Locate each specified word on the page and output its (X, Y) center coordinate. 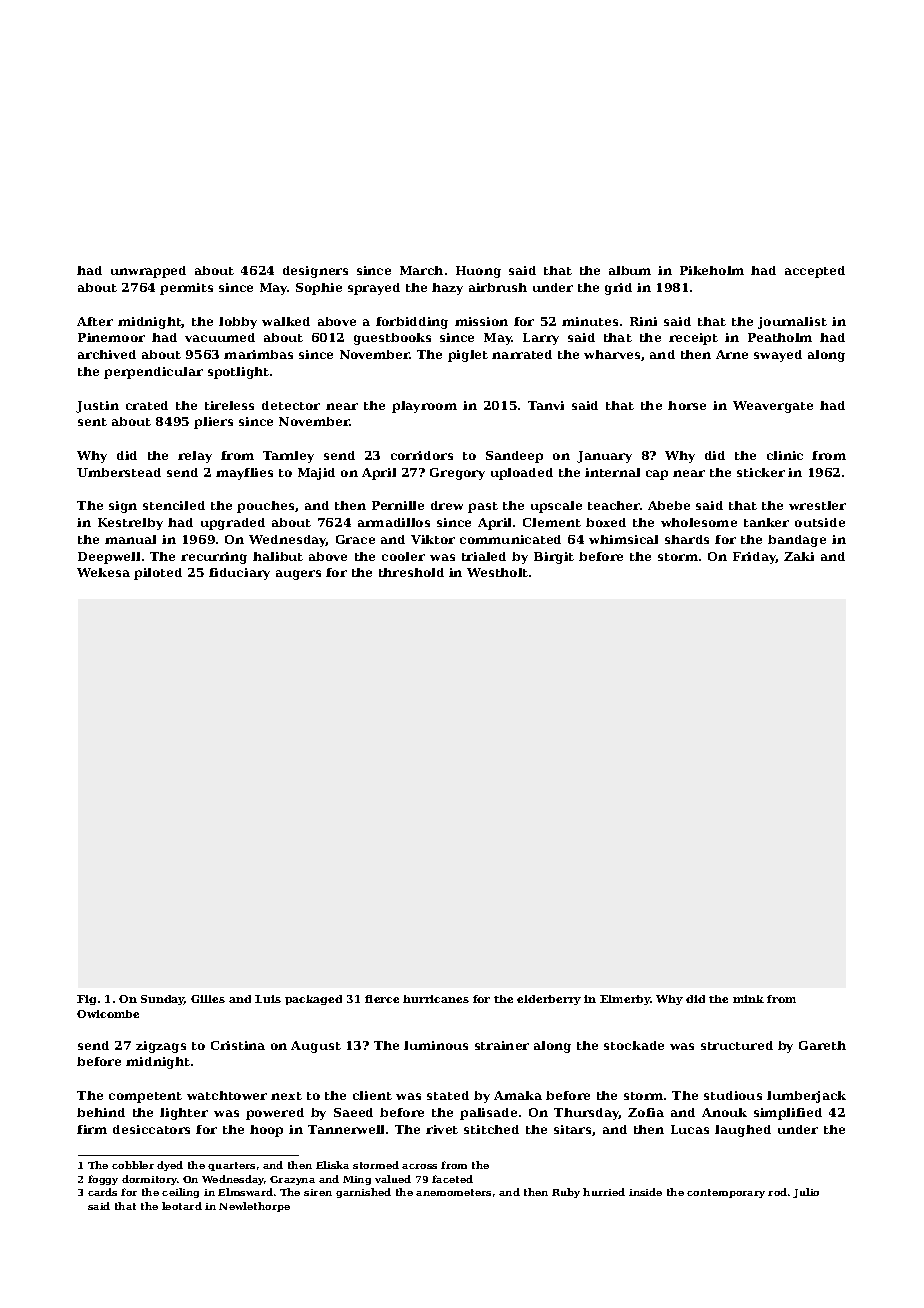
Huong (478, 272)
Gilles (208, 999)
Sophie (319, 289)
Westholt (497, 572)
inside (645, 1192)
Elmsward (245, 1192)
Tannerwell (346, 1129)
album (630, 270)
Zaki (799, 556)
